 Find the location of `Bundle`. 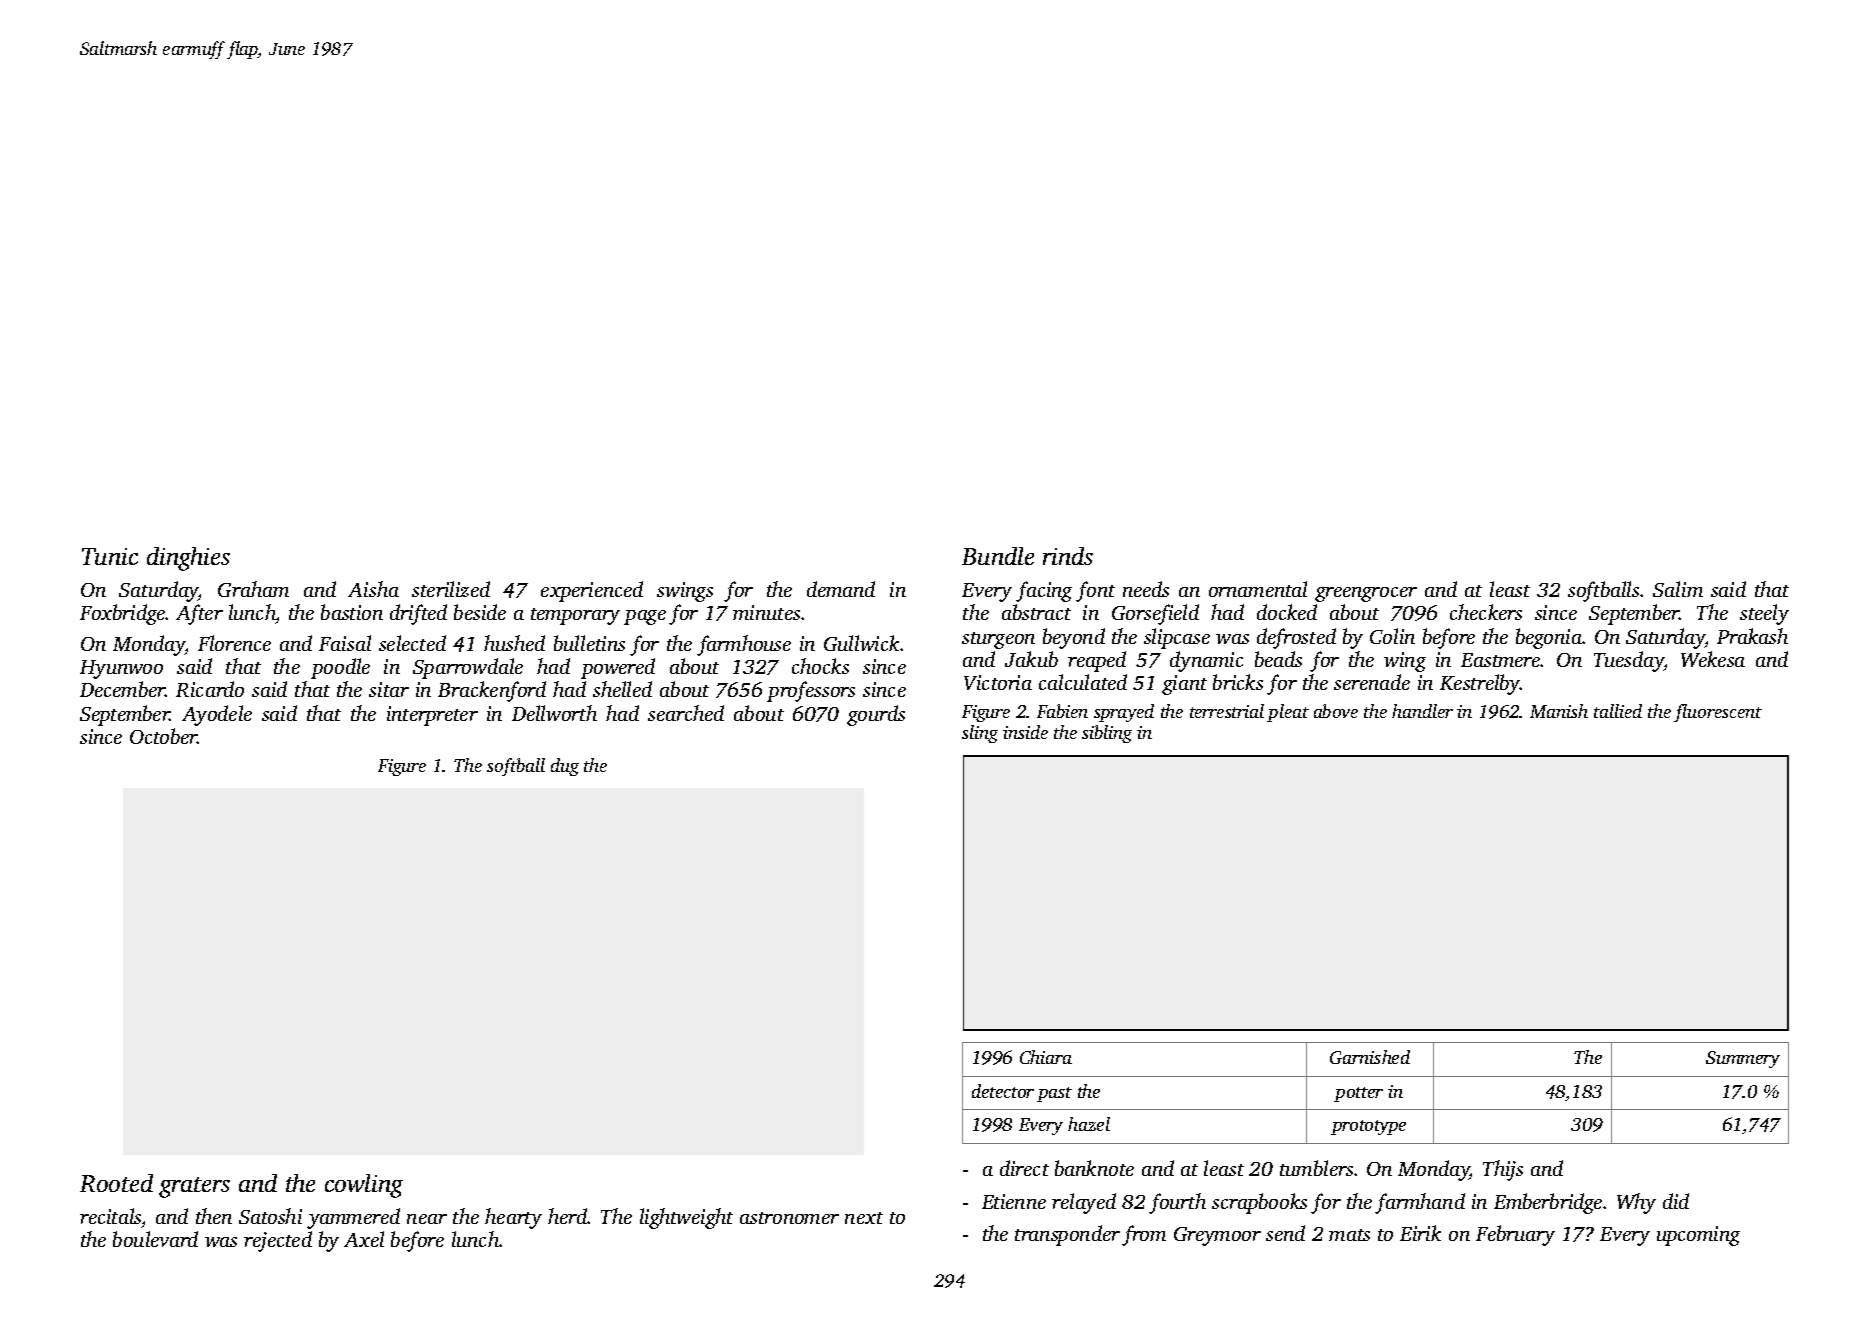

Bundle is located at coordinates (998, 556).
